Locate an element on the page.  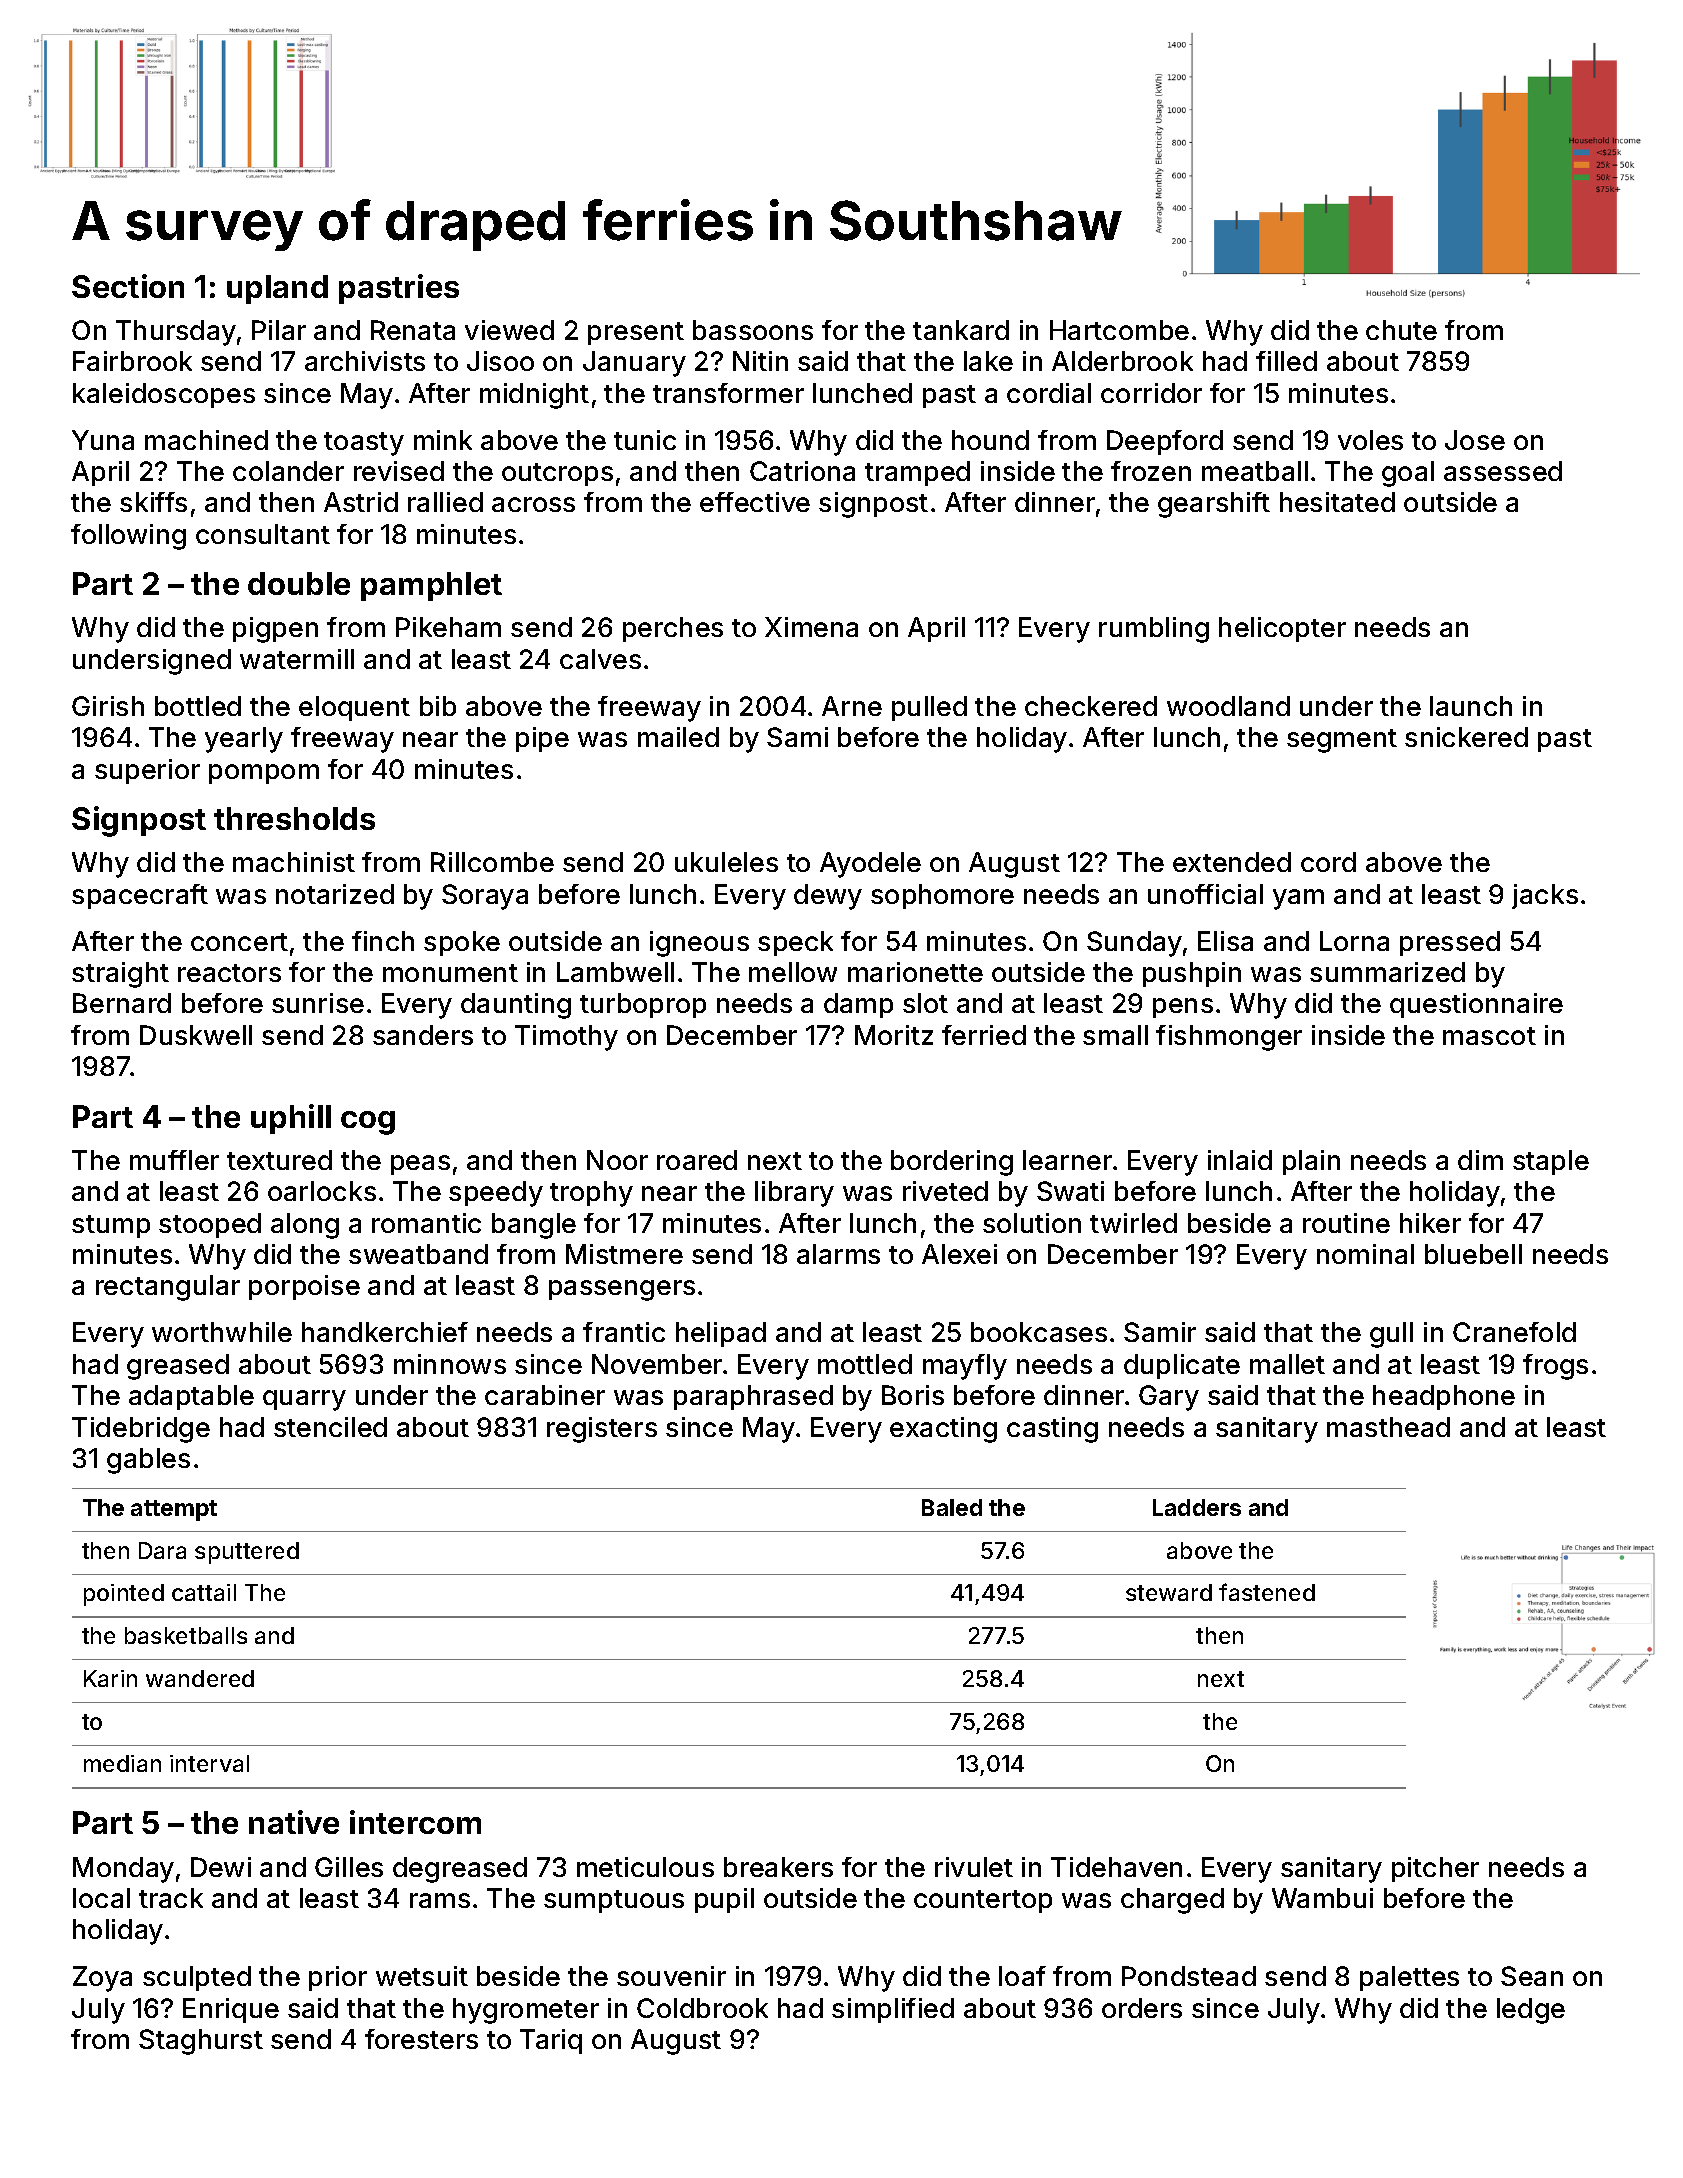
Swati is located at coordinates (1070, 1191).
